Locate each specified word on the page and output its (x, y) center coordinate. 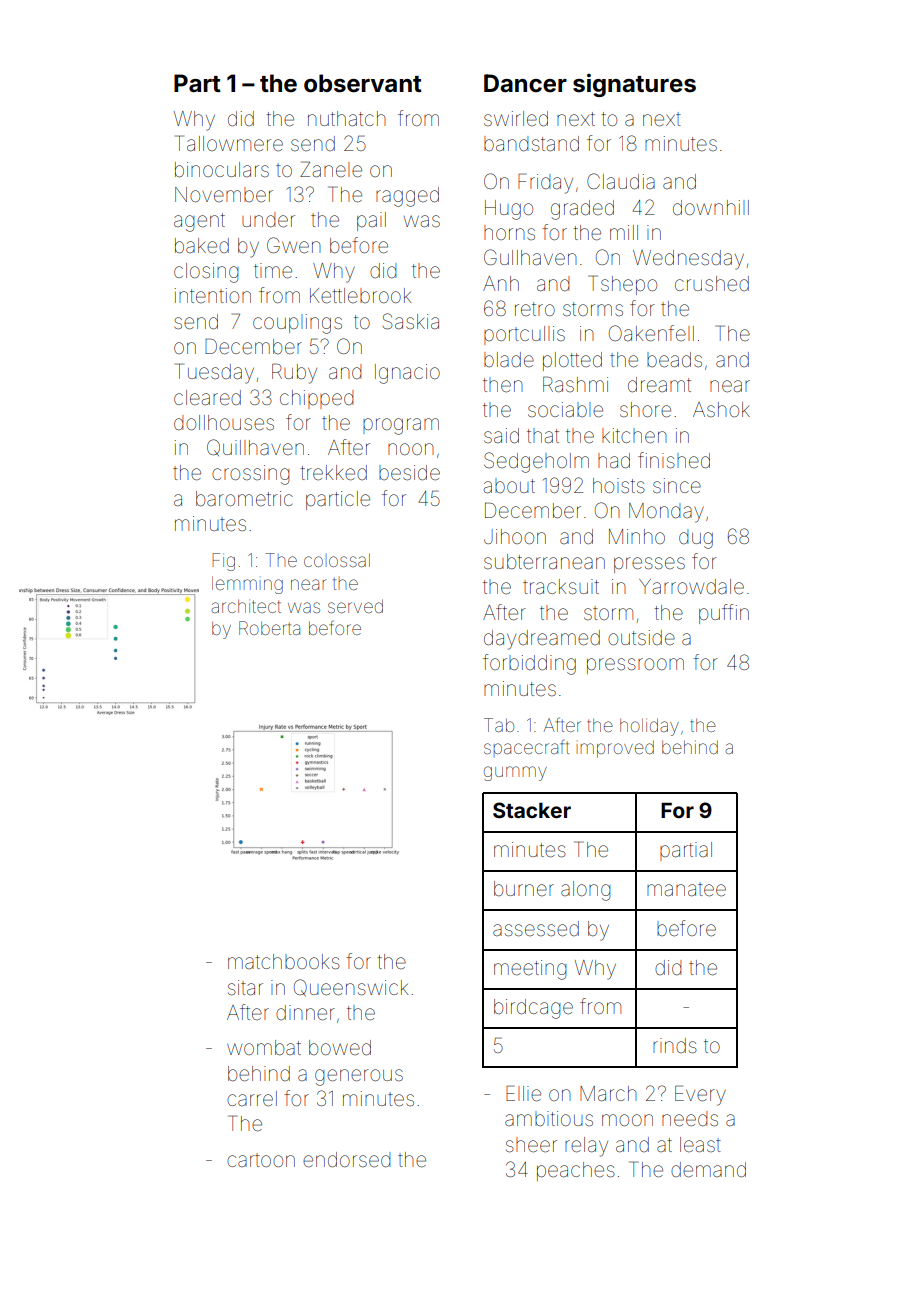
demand (708, 1170)
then (503, 384)
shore (645, 410)
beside (409, 472)
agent (199, 222)
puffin (724, 614)
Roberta (269, 628)
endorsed (346, 1160)
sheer (531, 1144)
